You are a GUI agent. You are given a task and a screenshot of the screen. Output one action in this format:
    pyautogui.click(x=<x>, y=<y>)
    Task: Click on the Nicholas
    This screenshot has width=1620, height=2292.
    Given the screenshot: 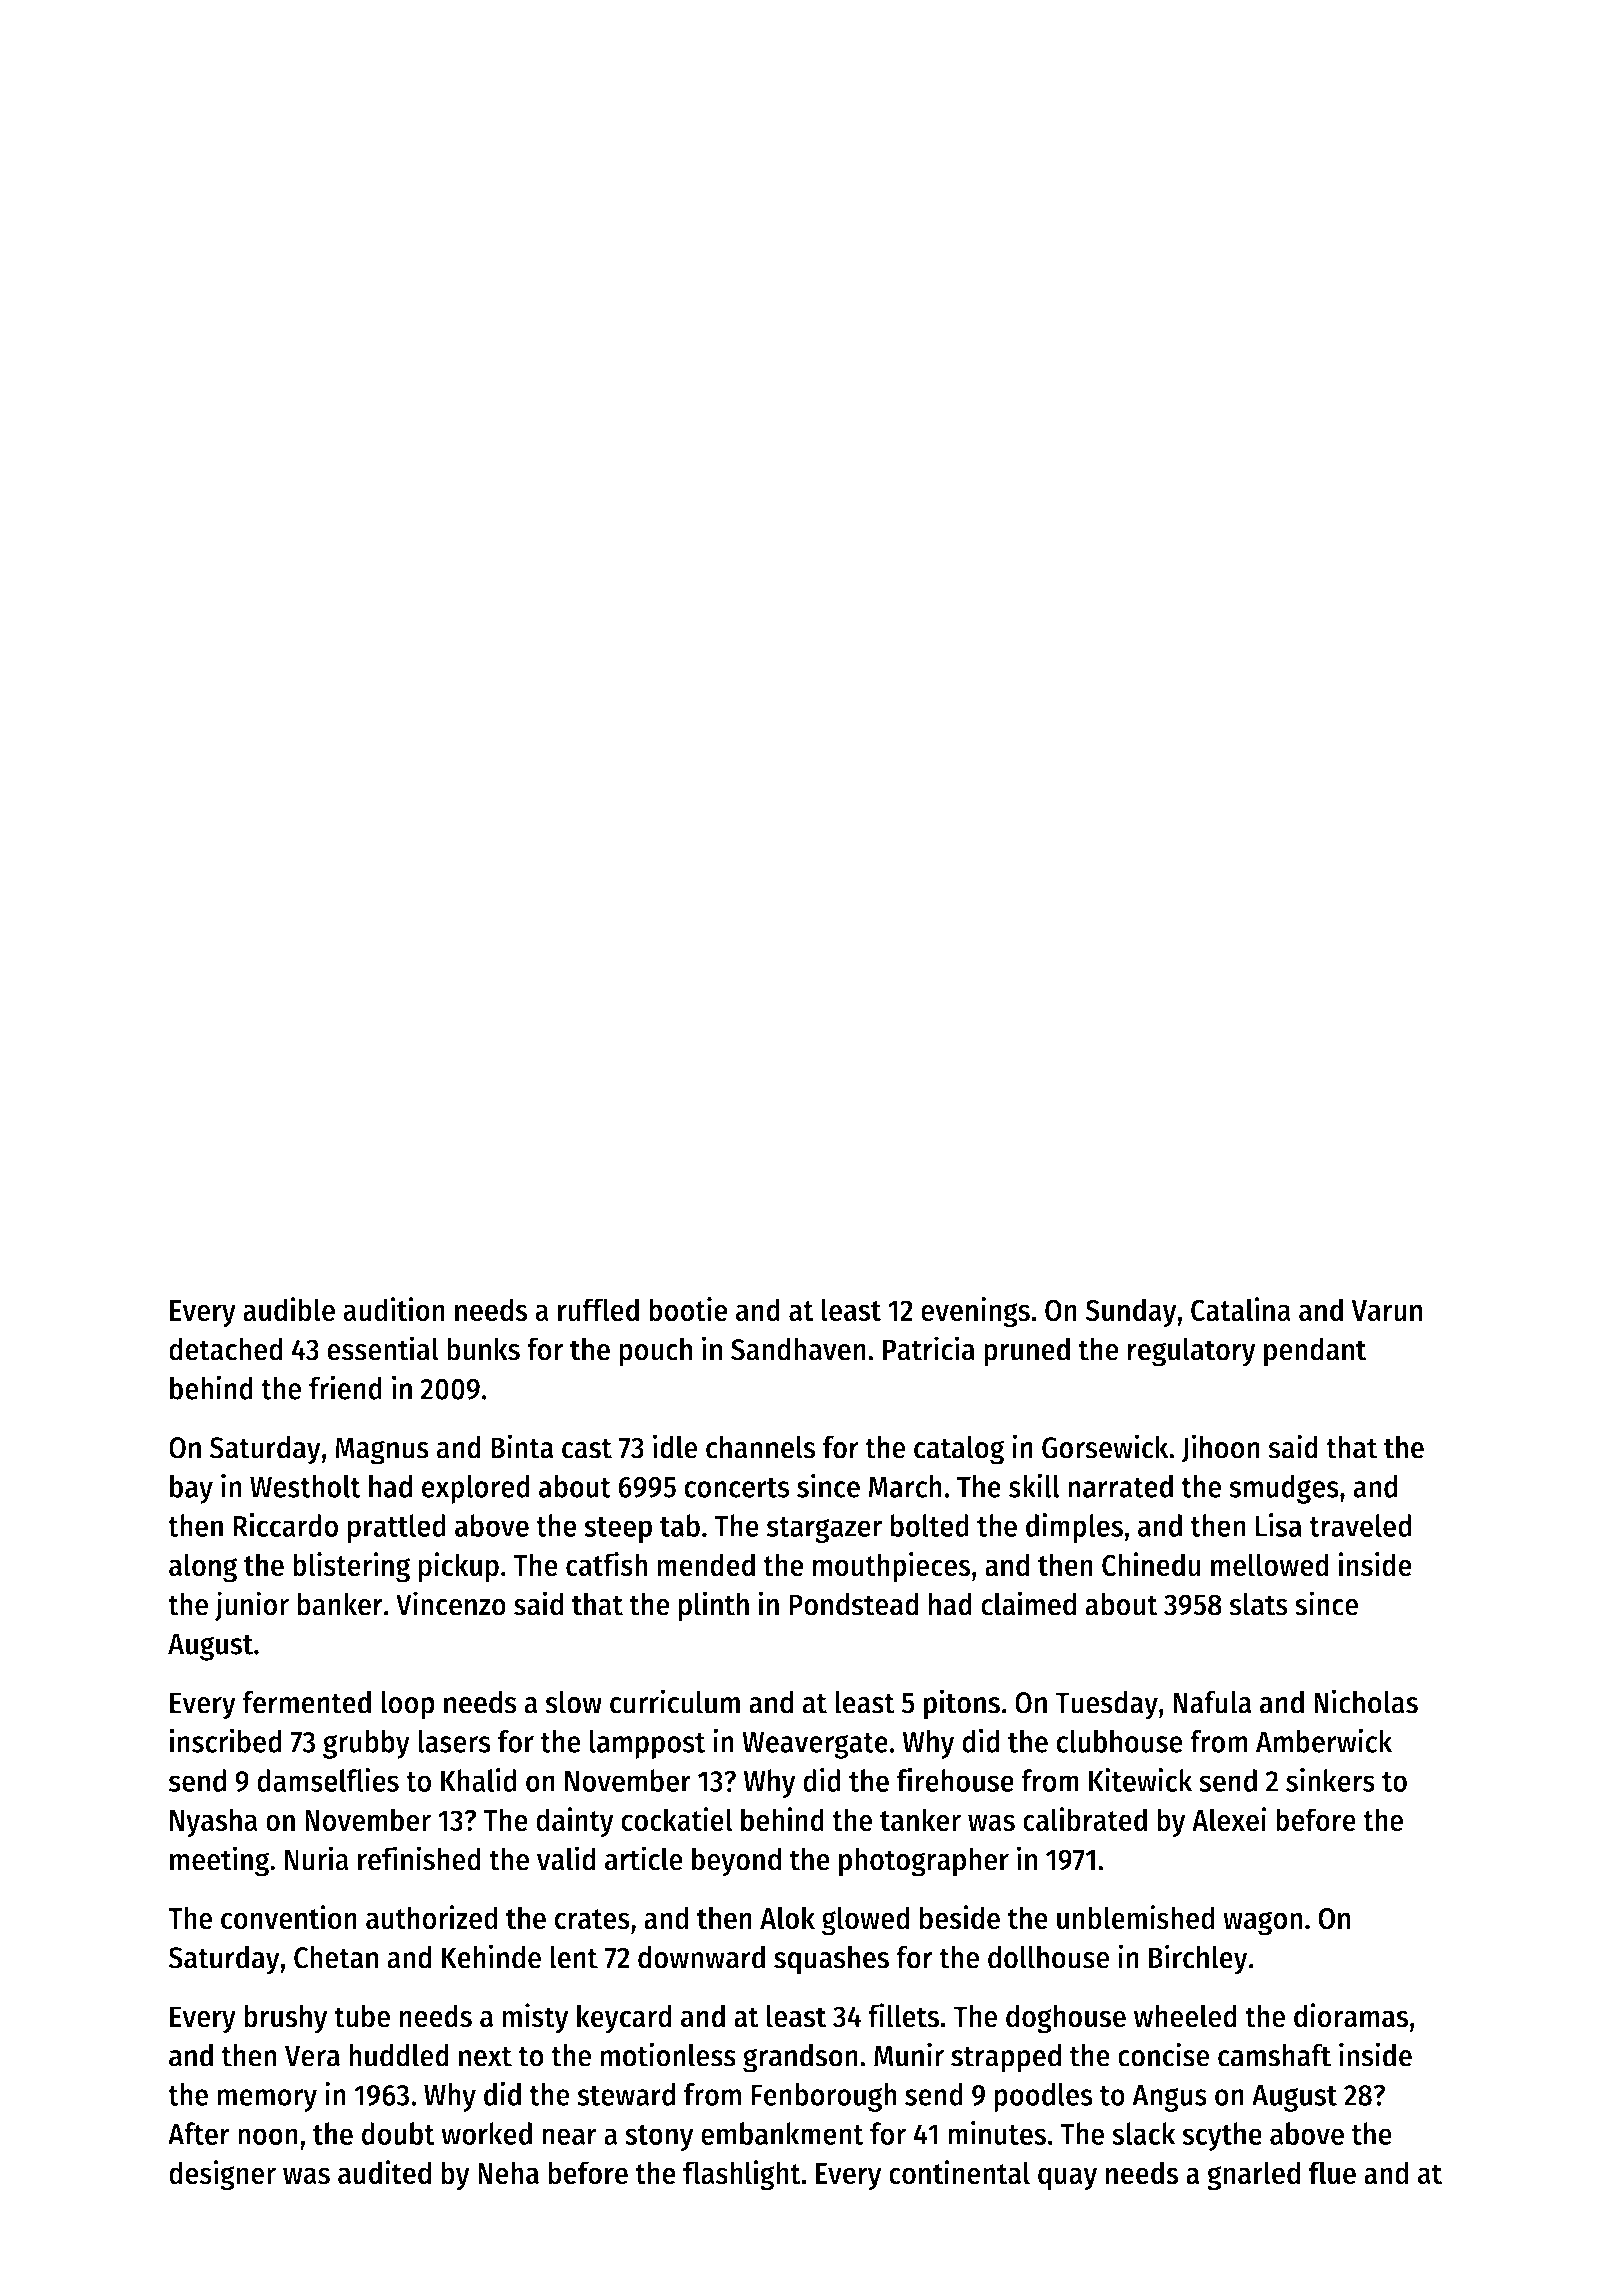 What is the action you would take?
    pyautogui.click(x=1366, y=1701)
